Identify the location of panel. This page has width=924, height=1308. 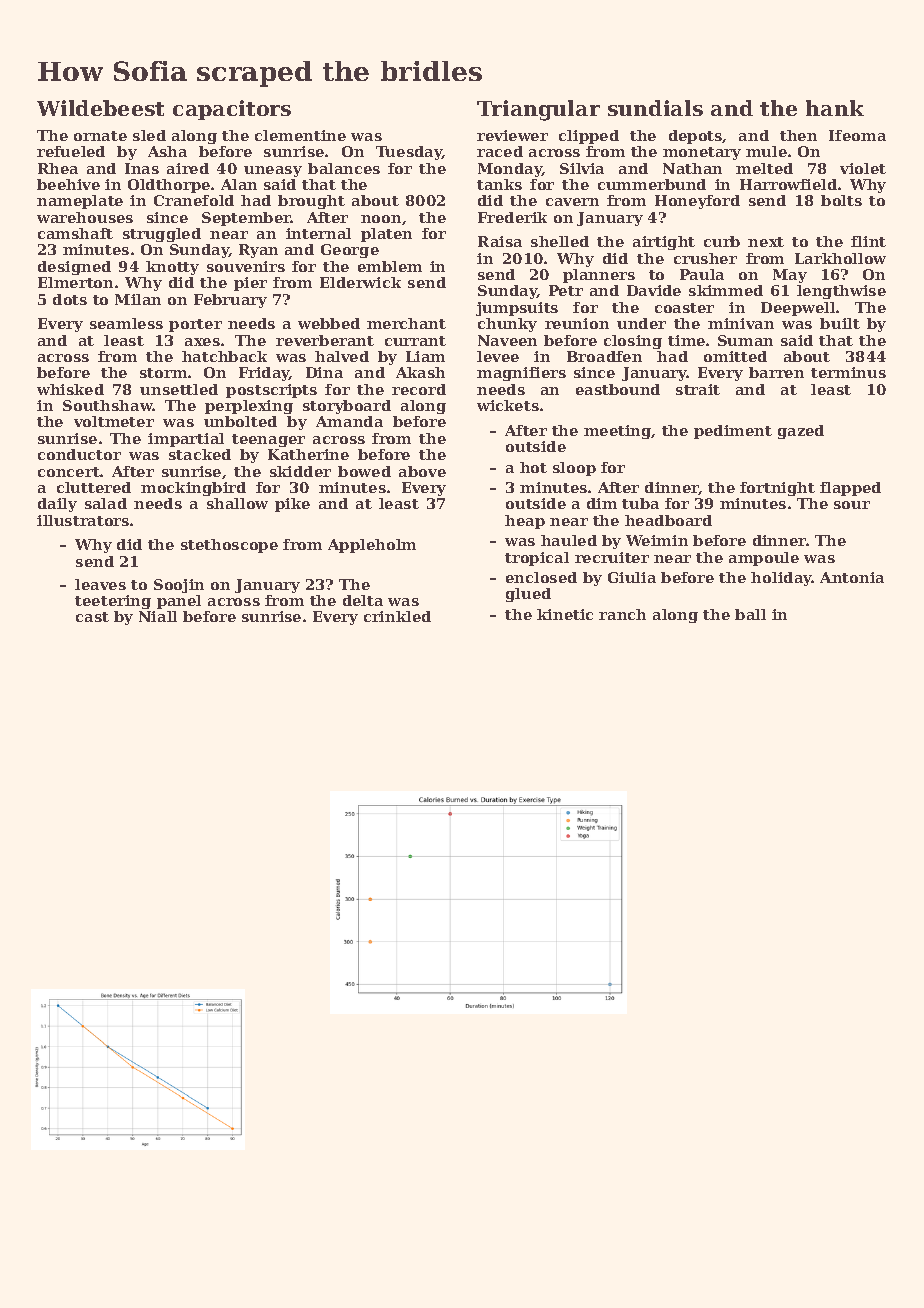
(179, 602).
